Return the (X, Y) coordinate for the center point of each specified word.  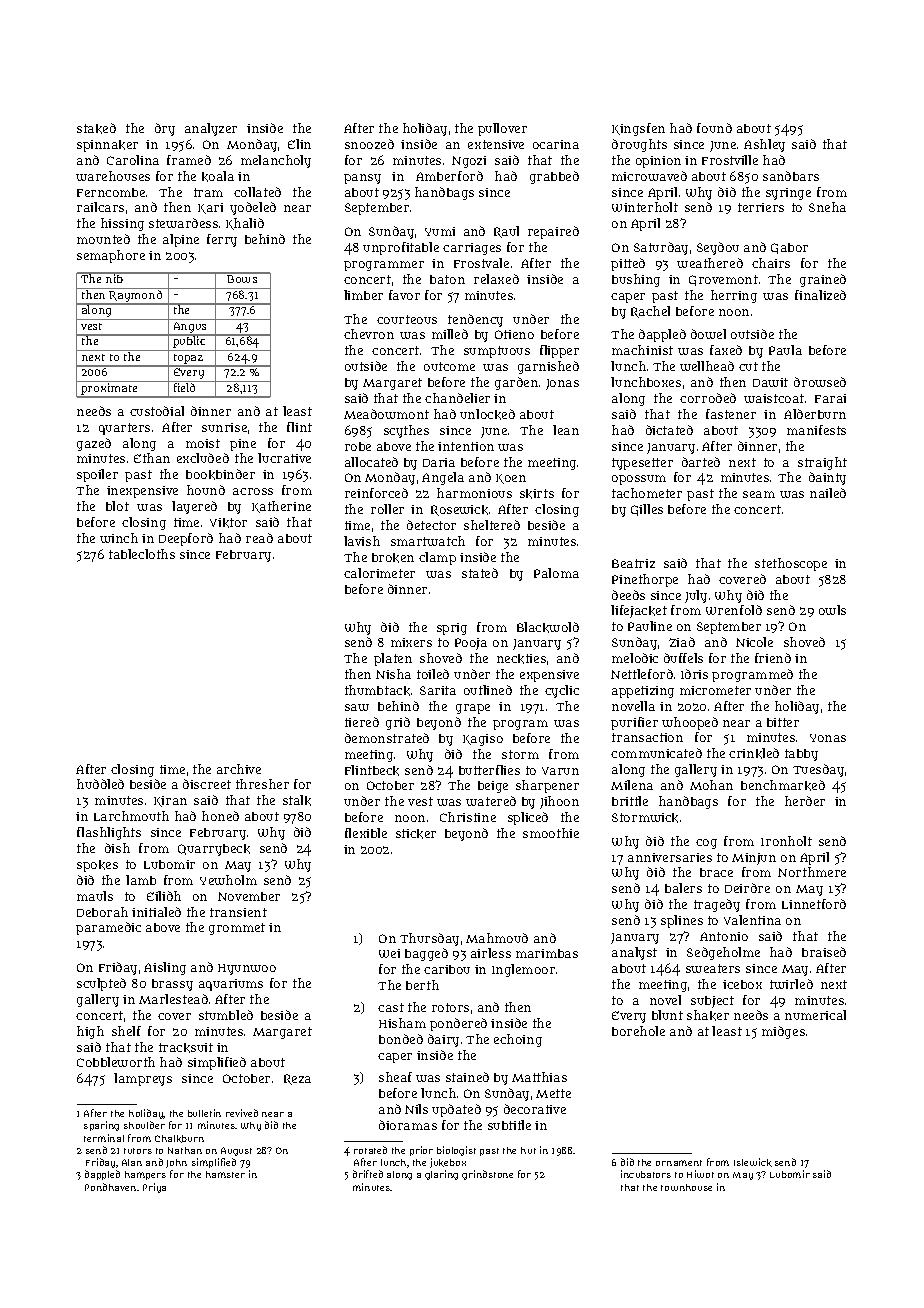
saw (357, 707)
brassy (172, 985)
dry (165, 129)
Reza (297, 1079)
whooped (690, 723)
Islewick (753, 1162)
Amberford (449, 176)
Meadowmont (386, 414)
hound (206, 490)
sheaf (395, 1077)
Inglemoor (523, 970)
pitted (628, 264)
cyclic (562, 691)
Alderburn (815, 414)
